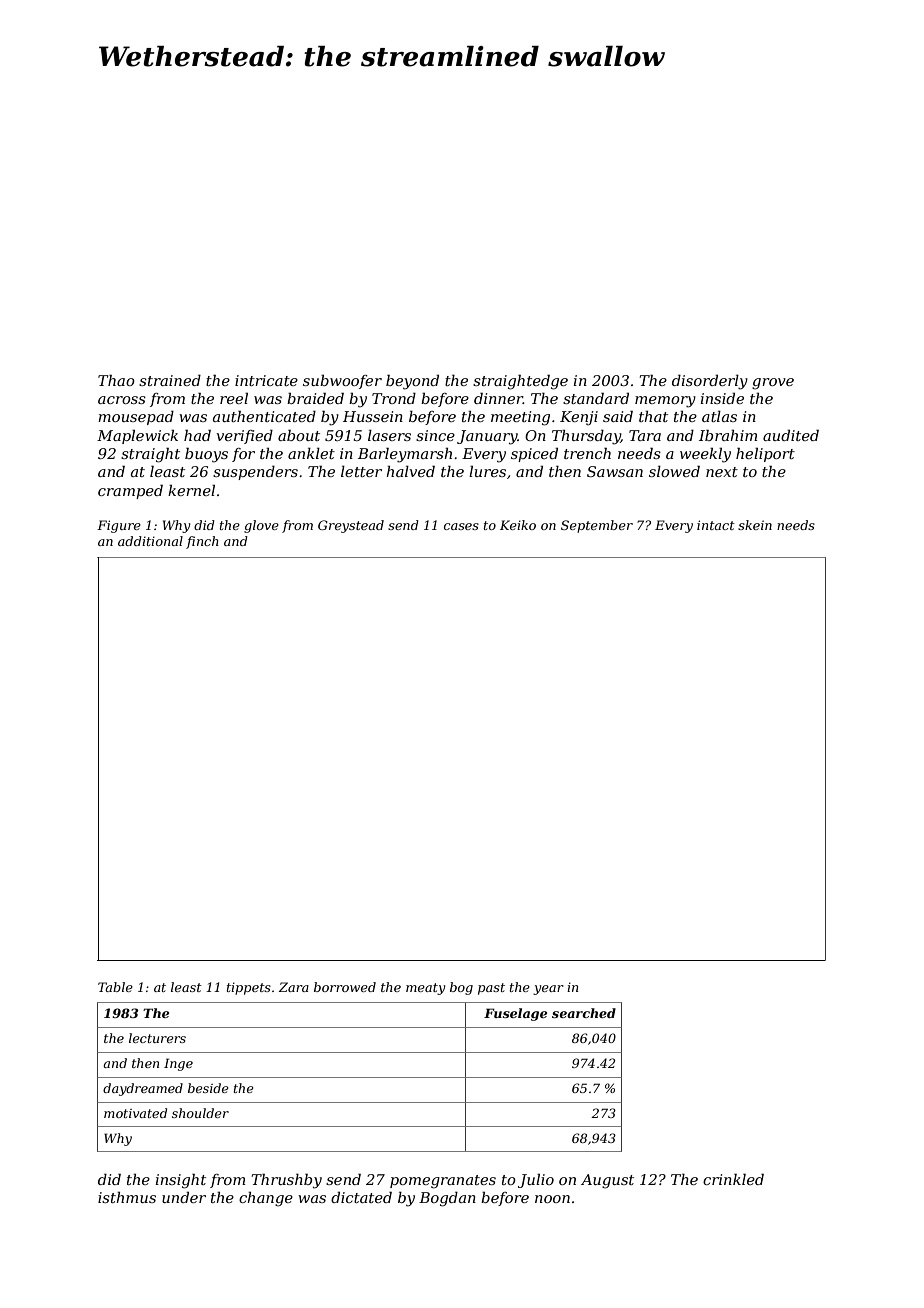 This screenshot has height=1308, width=924. What do you see at coordinates (773, 384) in the screenshot?
I see `grove` at bounding box center [773, 384].
